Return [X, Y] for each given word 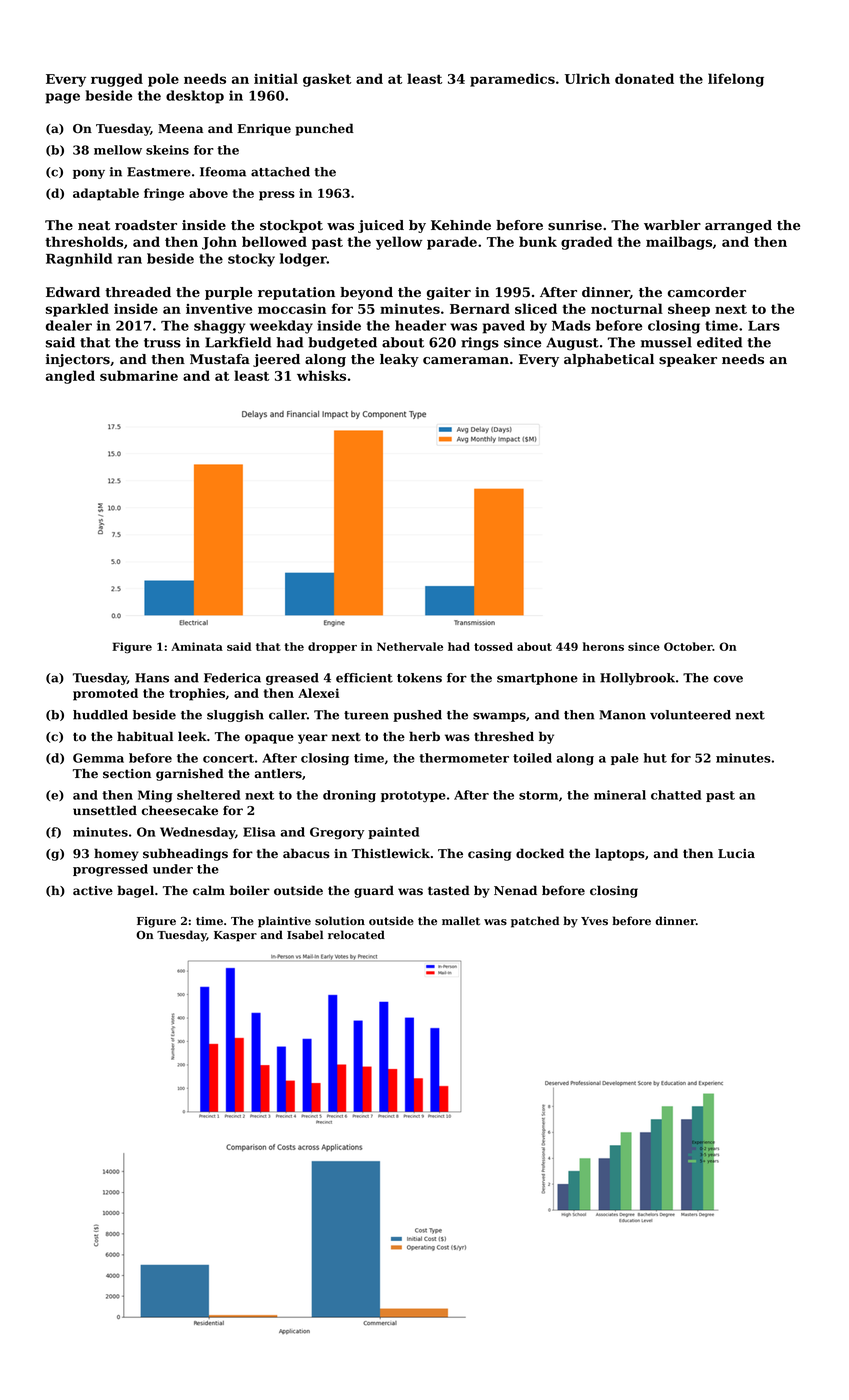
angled [70, 377]
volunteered [690, 715]
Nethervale [410, 646]
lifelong [736, 80]
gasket [327, 80]
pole [163, 80]
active [93, 891]
